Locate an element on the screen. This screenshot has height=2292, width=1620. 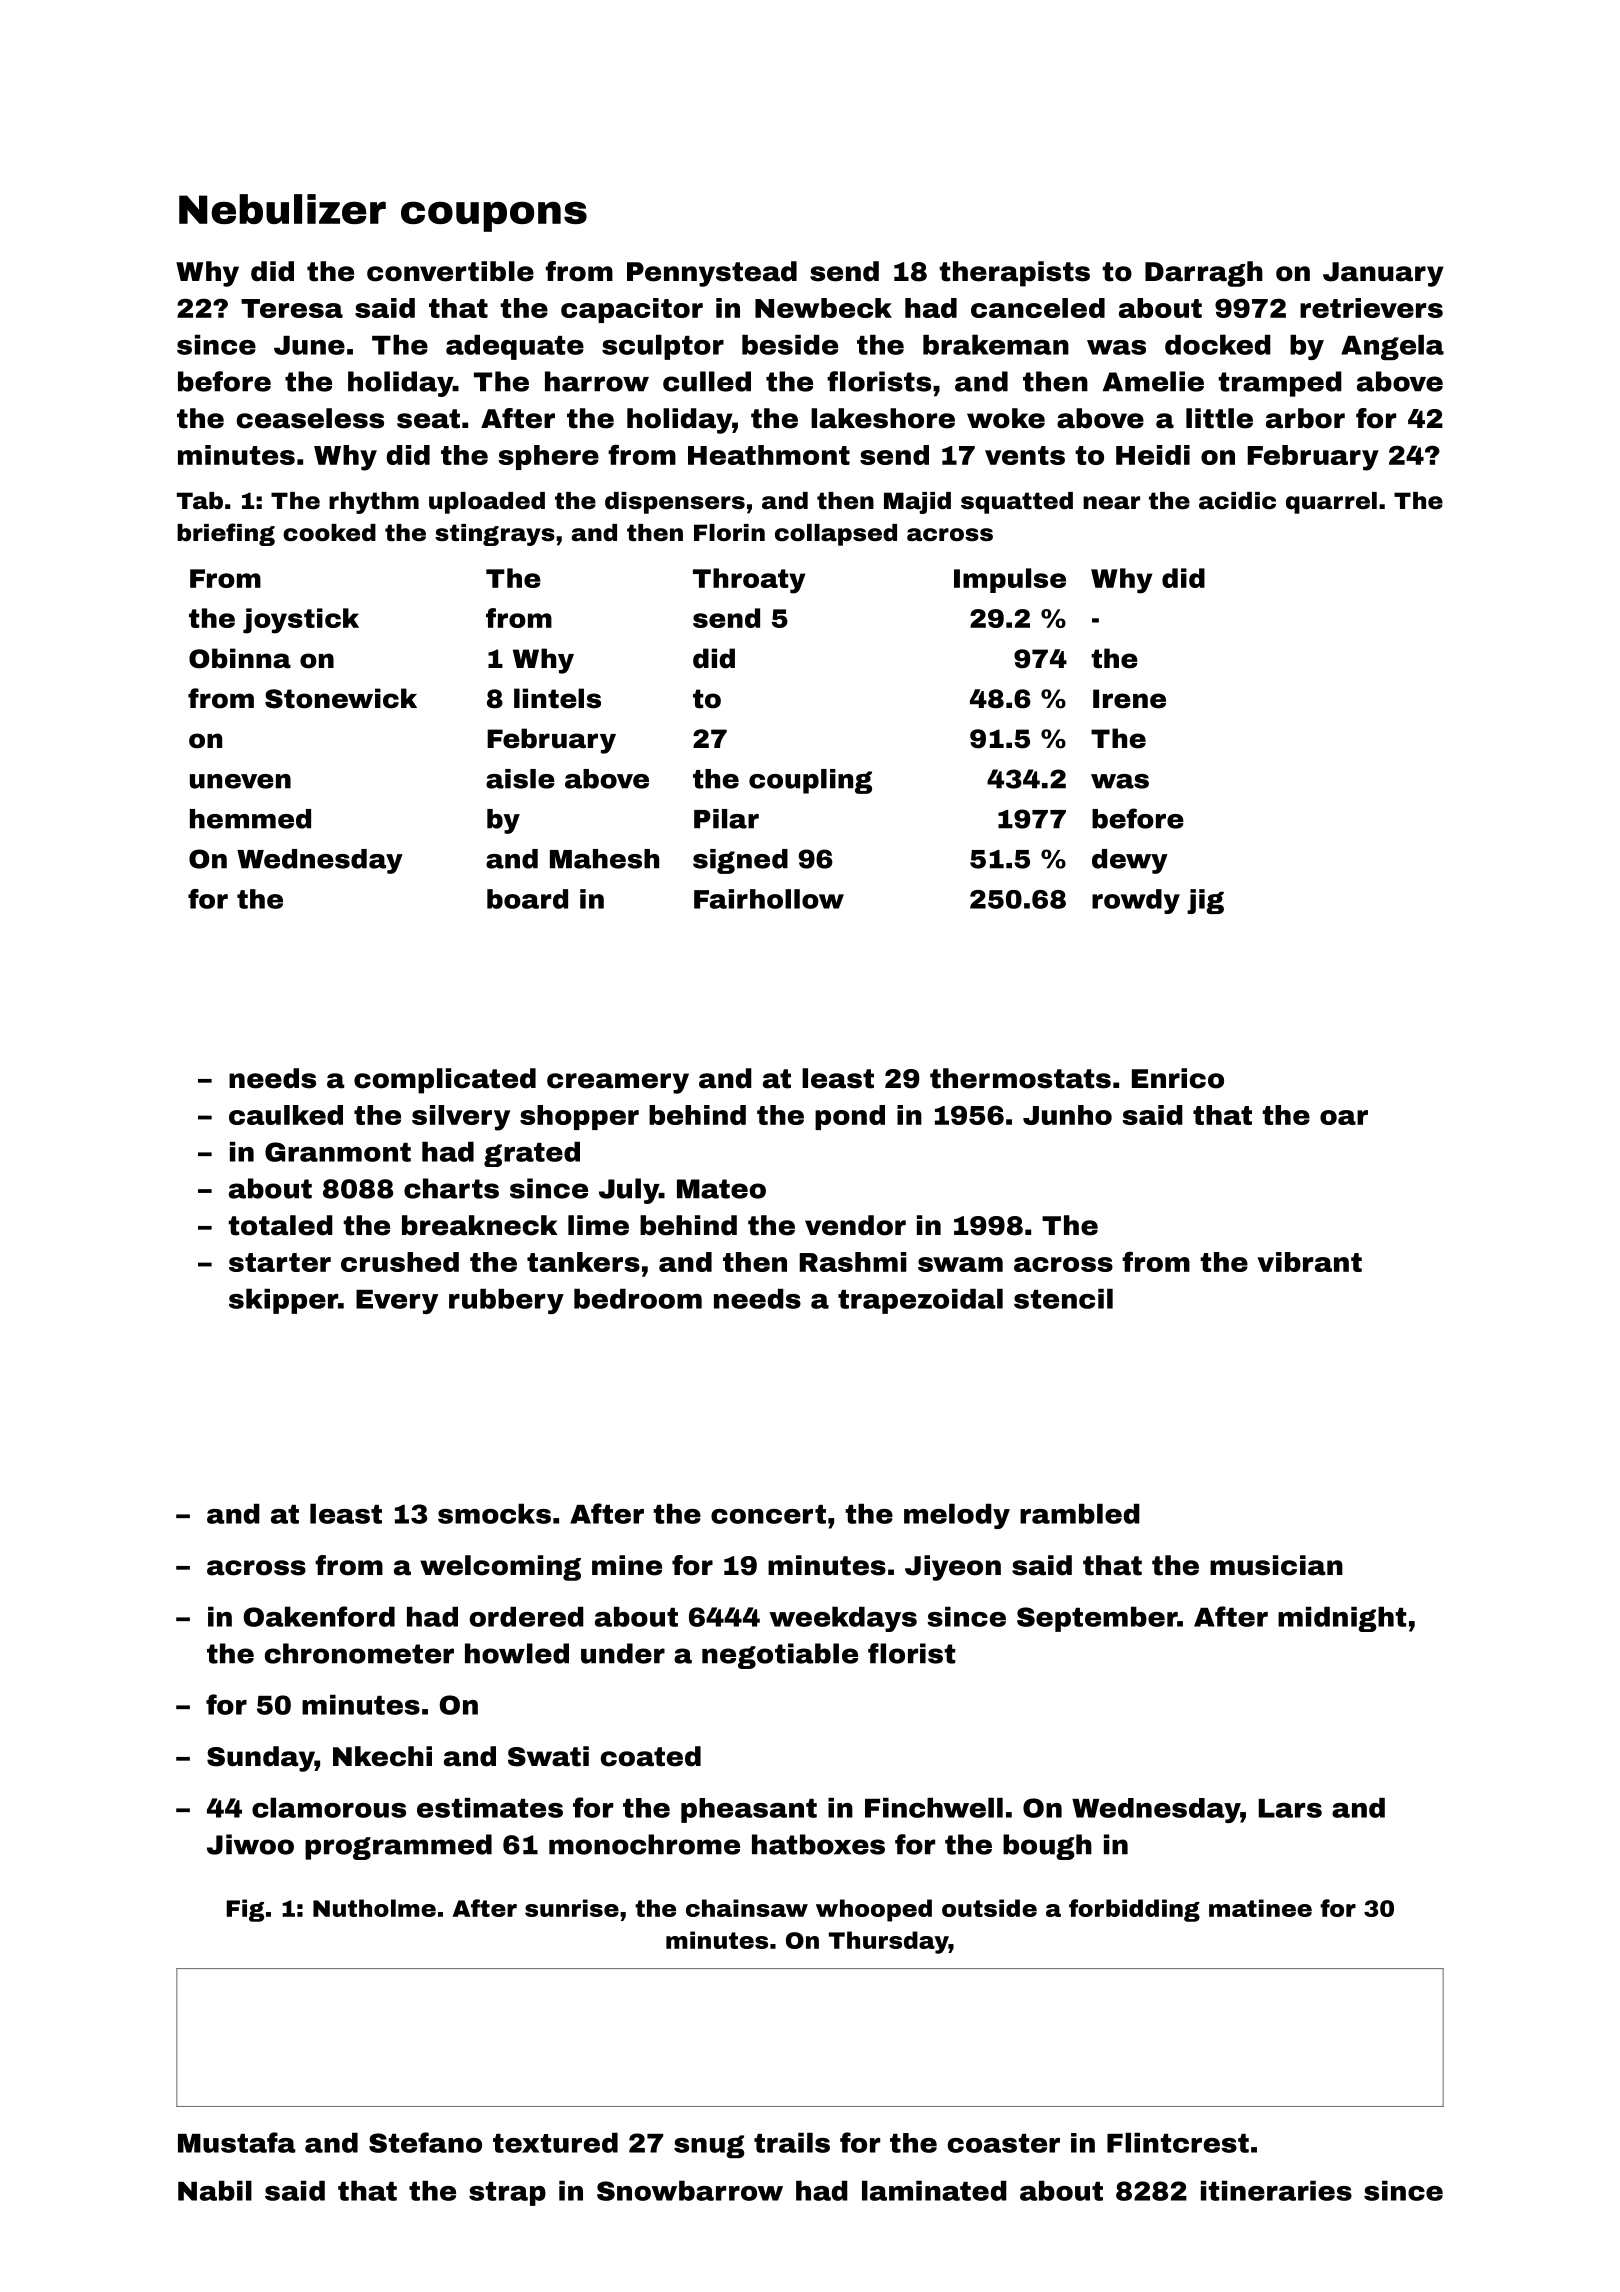
Mahesh is located at coordinates (604, 859).
